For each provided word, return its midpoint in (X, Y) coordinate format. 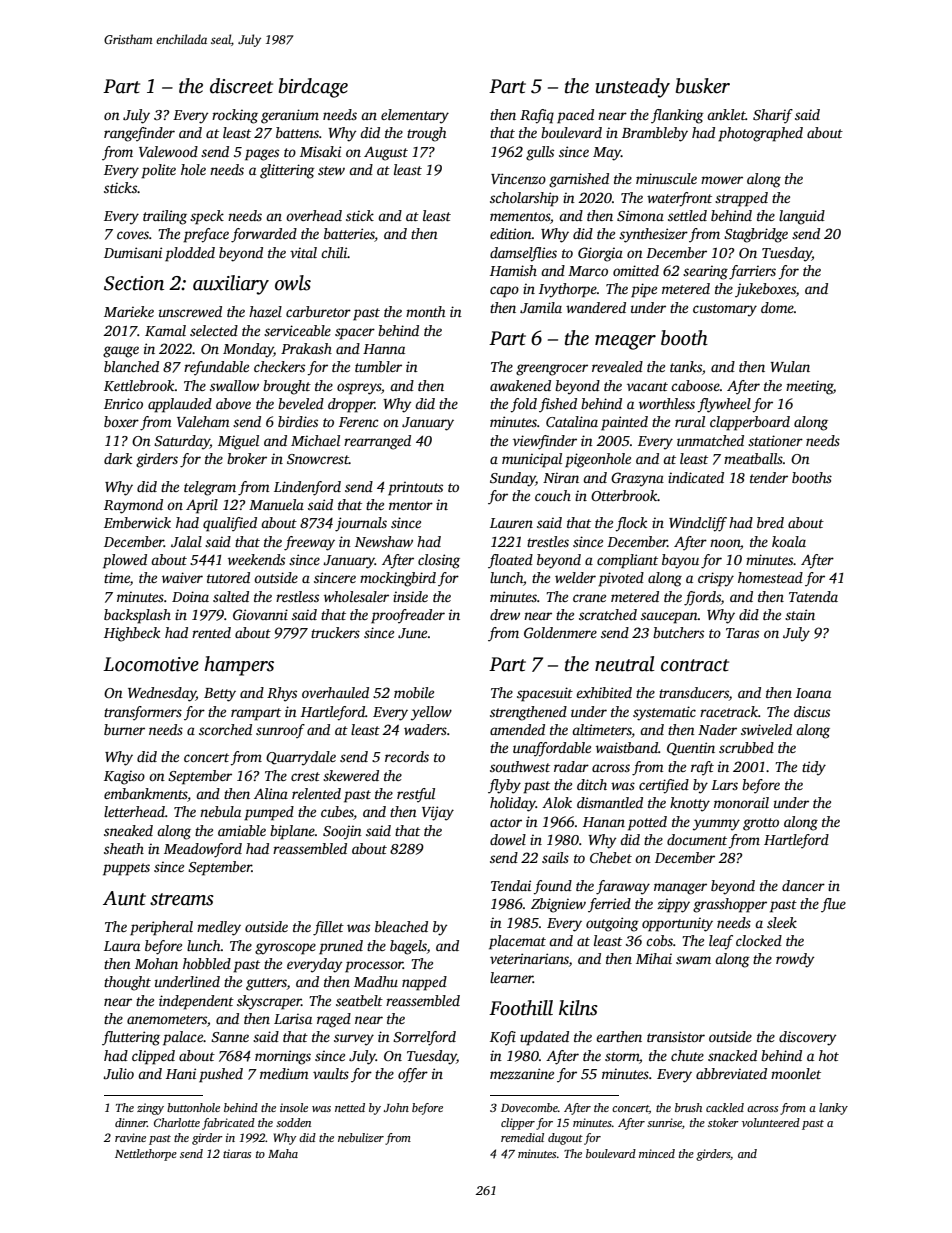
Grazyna (637, 479)
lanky (833, 1109)
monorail (741, 802)
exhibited (604, 692)
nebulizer (361, 1137)
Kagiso (124, 777)
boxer (121, 421)
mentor (411, 505)
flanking (677, 116)
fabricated (228, 1124)
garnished (579, 180)
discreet (241, 86)
